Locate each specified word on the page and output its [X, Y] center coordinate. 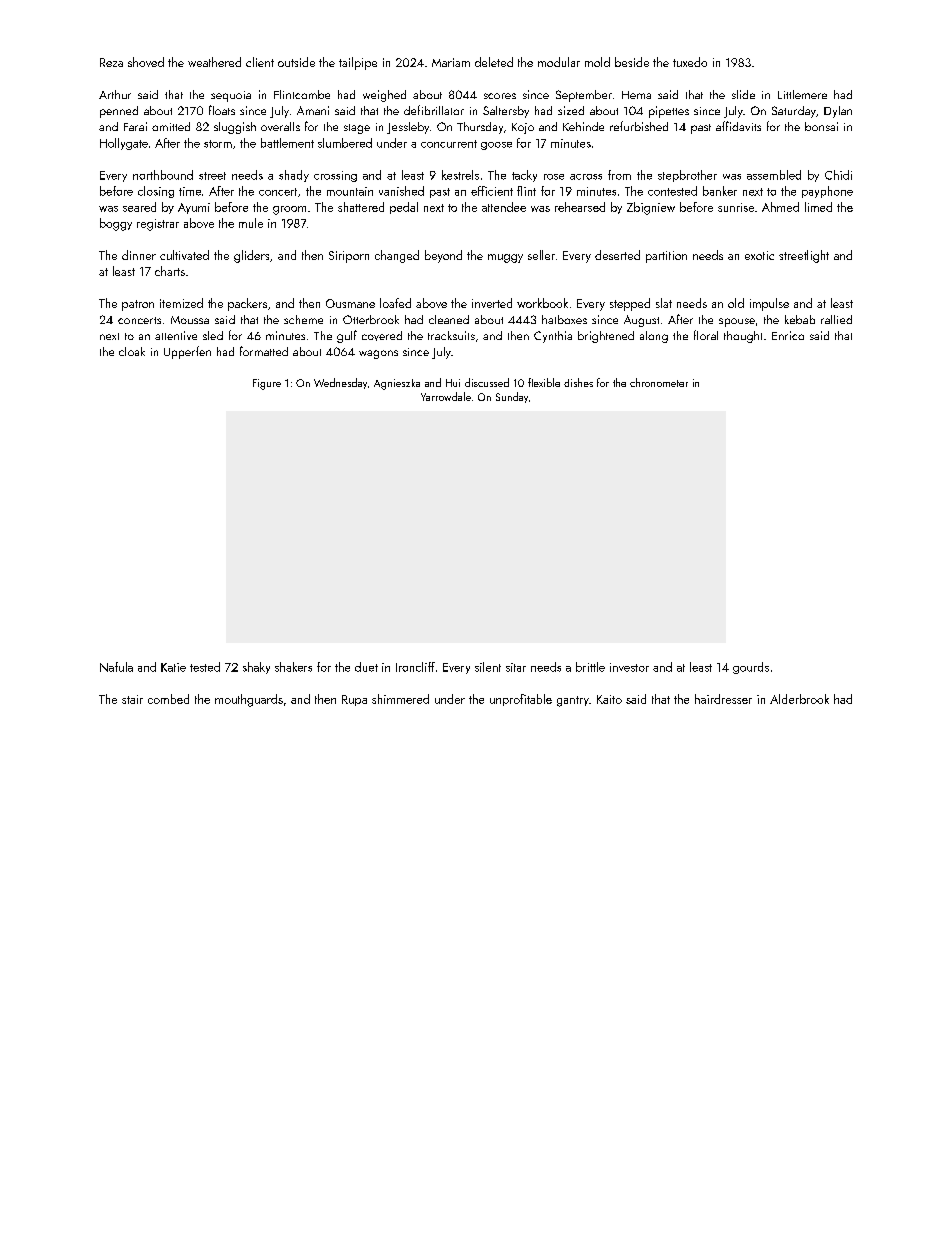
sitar [516, 667]
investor [629, 667]
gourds [751, 668]
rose [554, 177]
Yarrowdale [446, 396]
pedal [404, 208]
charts [170, 271]
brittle [590, 667]
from [619, 175]
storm [218, 144]
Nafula [116, 667]
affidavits [738, 126]
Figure [267, 384]
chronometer [659, 382]
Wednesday [340, 383]
